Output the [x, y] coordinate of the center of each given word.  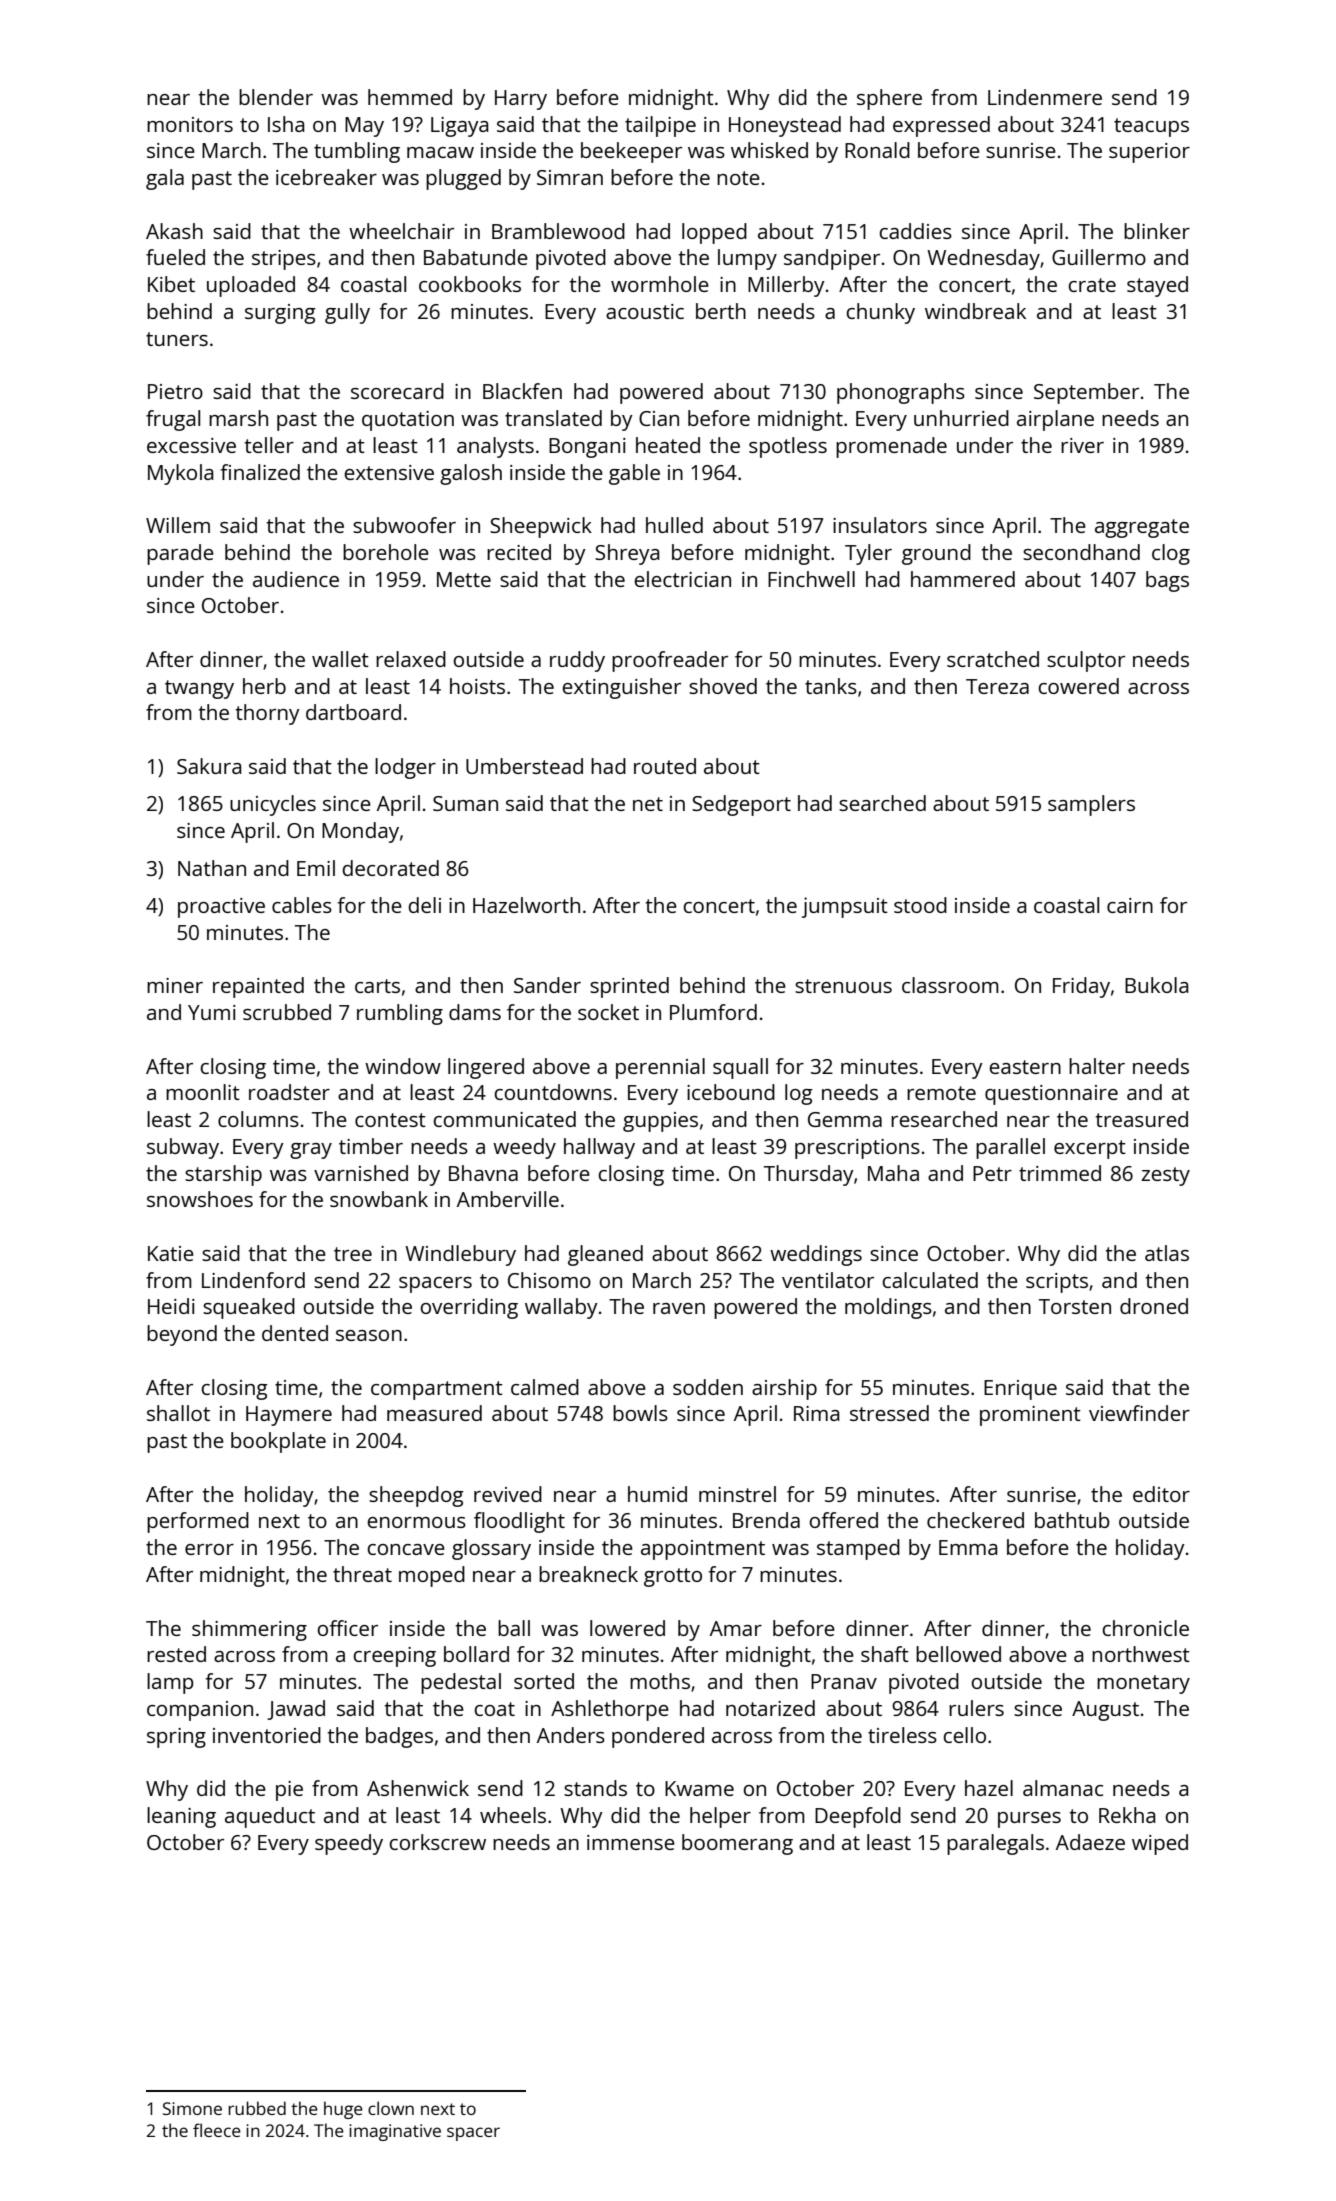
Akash [174, 231]
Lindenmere [1045, 97]
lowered [627, 1628]
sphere [889, 99]
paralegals [995, 1844]
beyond [182, 1335]
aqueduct [270, 1817]
